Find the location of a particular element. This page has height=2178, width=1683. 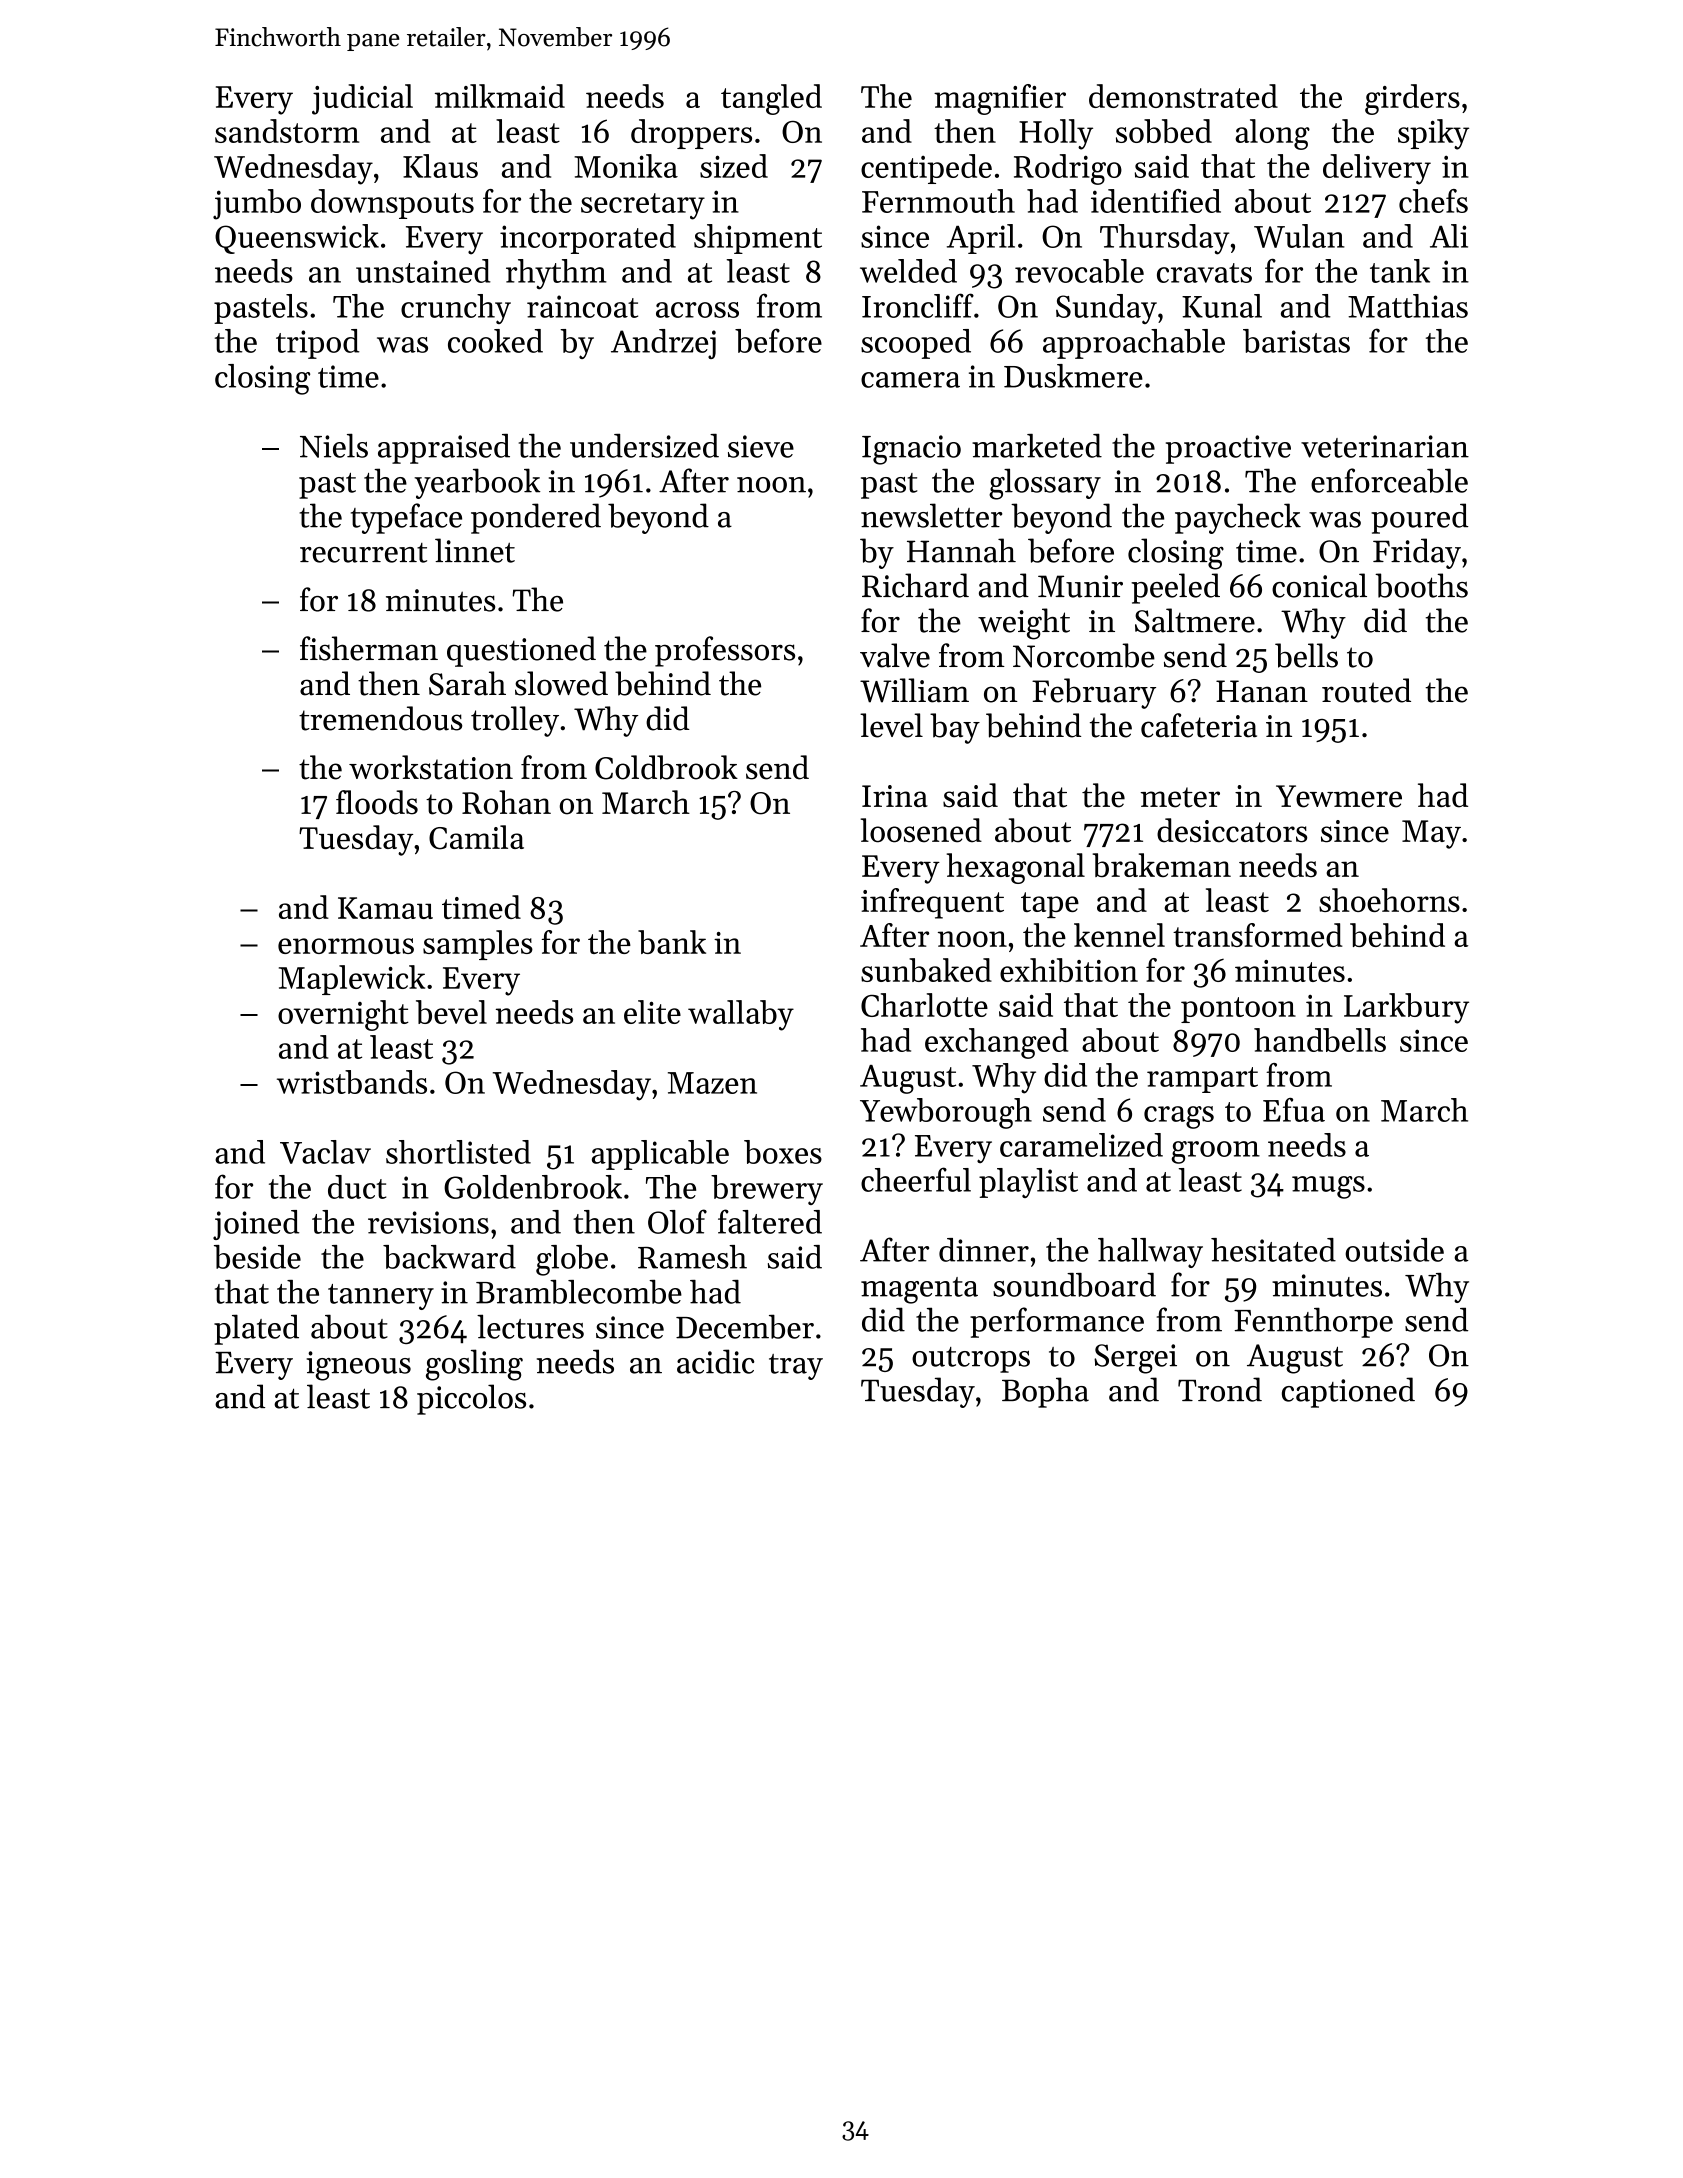

chefs is located at coordinates (1433, 201).
